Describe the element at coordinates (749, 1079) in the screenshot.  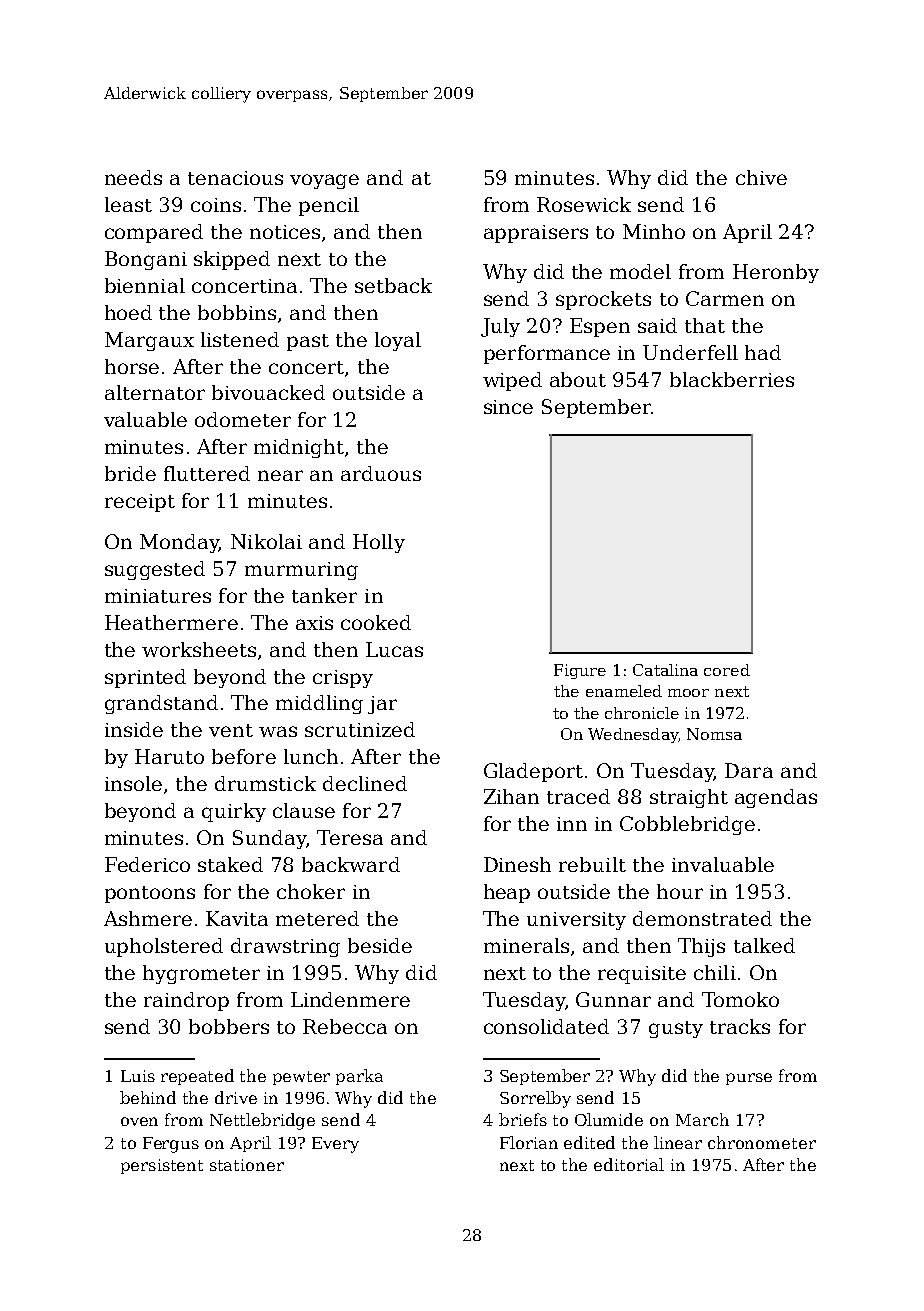
I see `purse` at that location.
